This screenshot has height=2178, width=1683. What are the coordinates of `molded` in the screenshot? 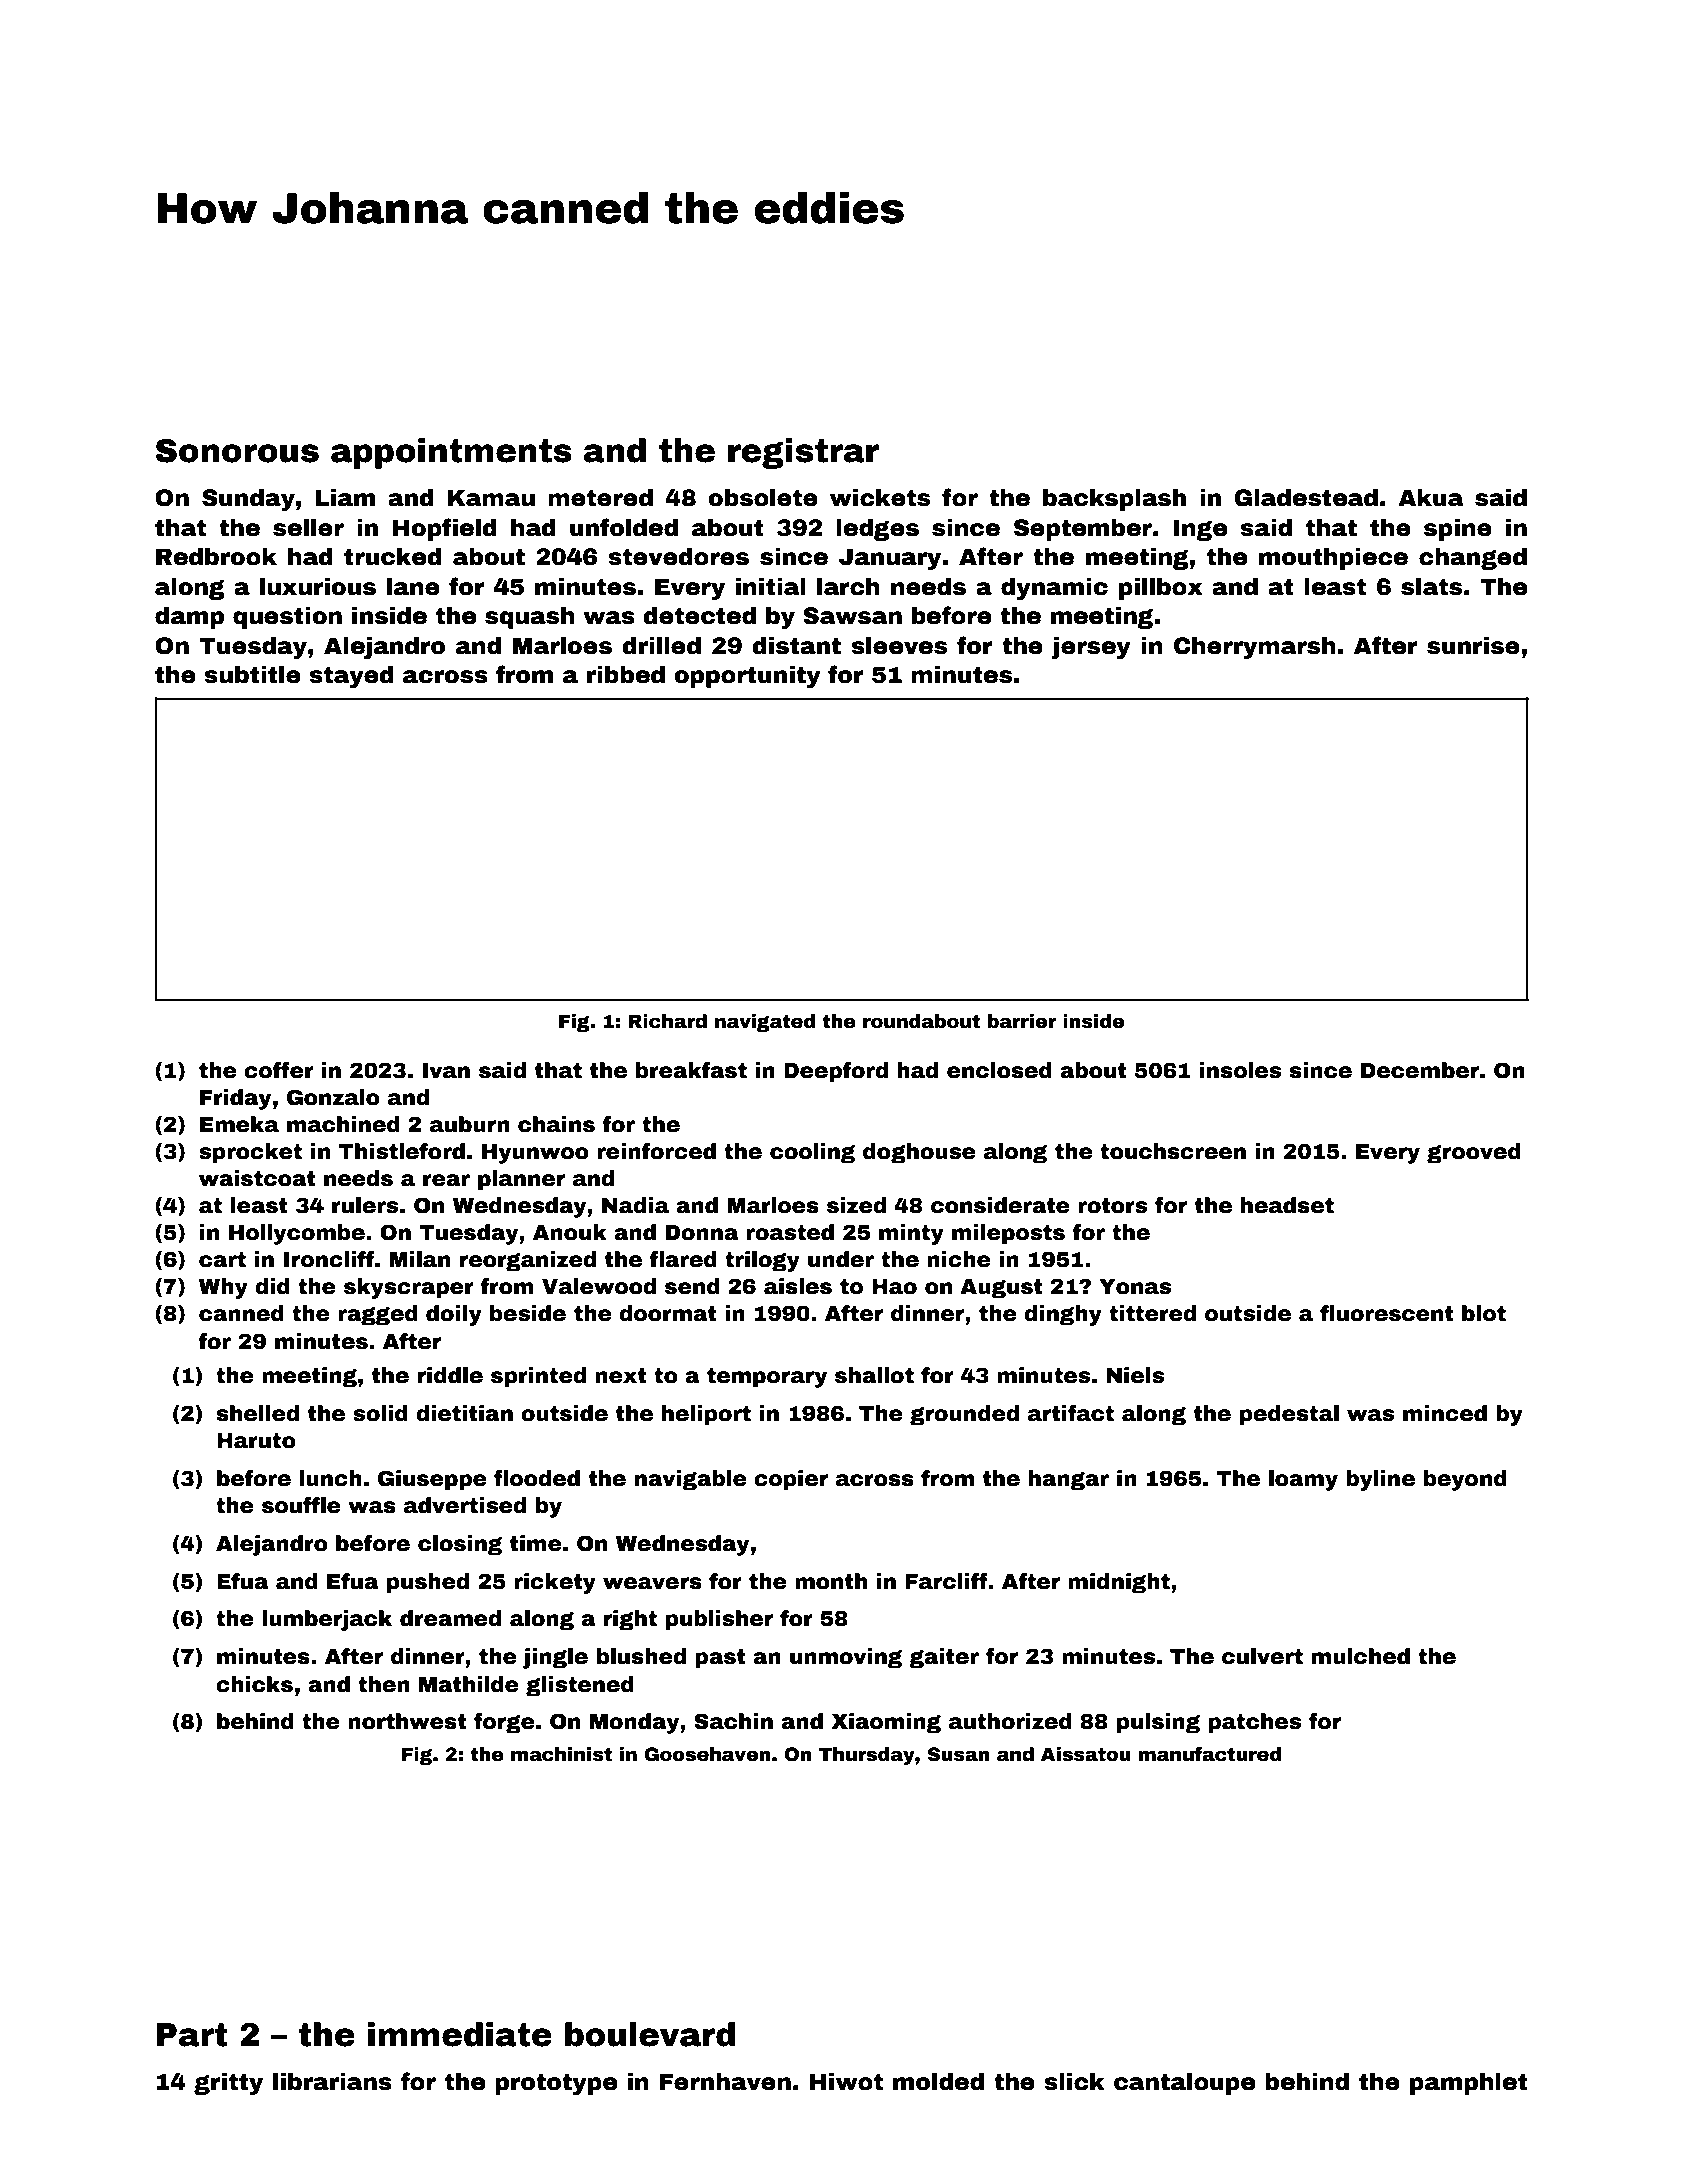 It's located at (938, 2082).
